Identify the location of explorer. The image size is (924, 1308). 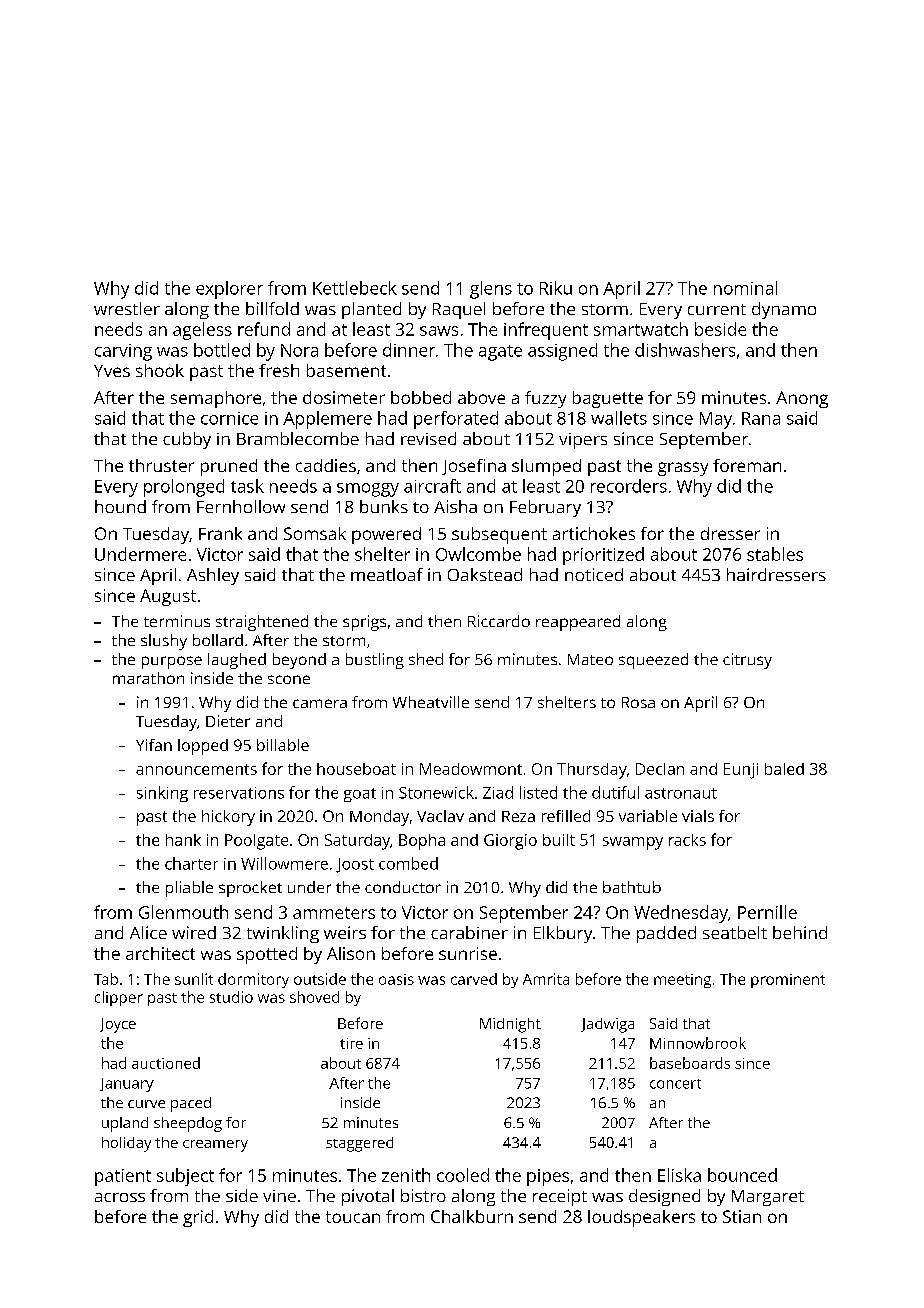
(229, 290).
